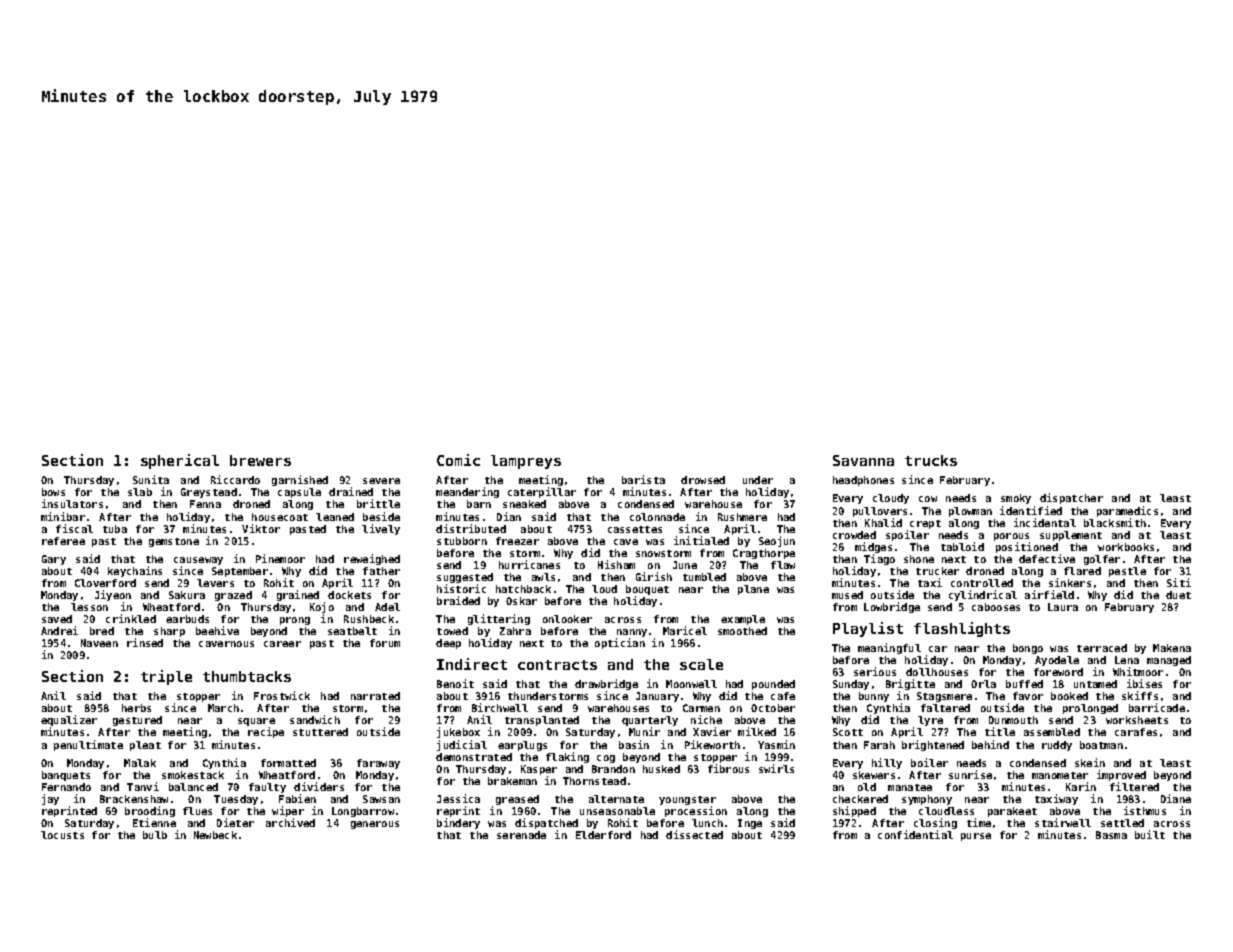  I want to click on brewers, so click(260, 460).
